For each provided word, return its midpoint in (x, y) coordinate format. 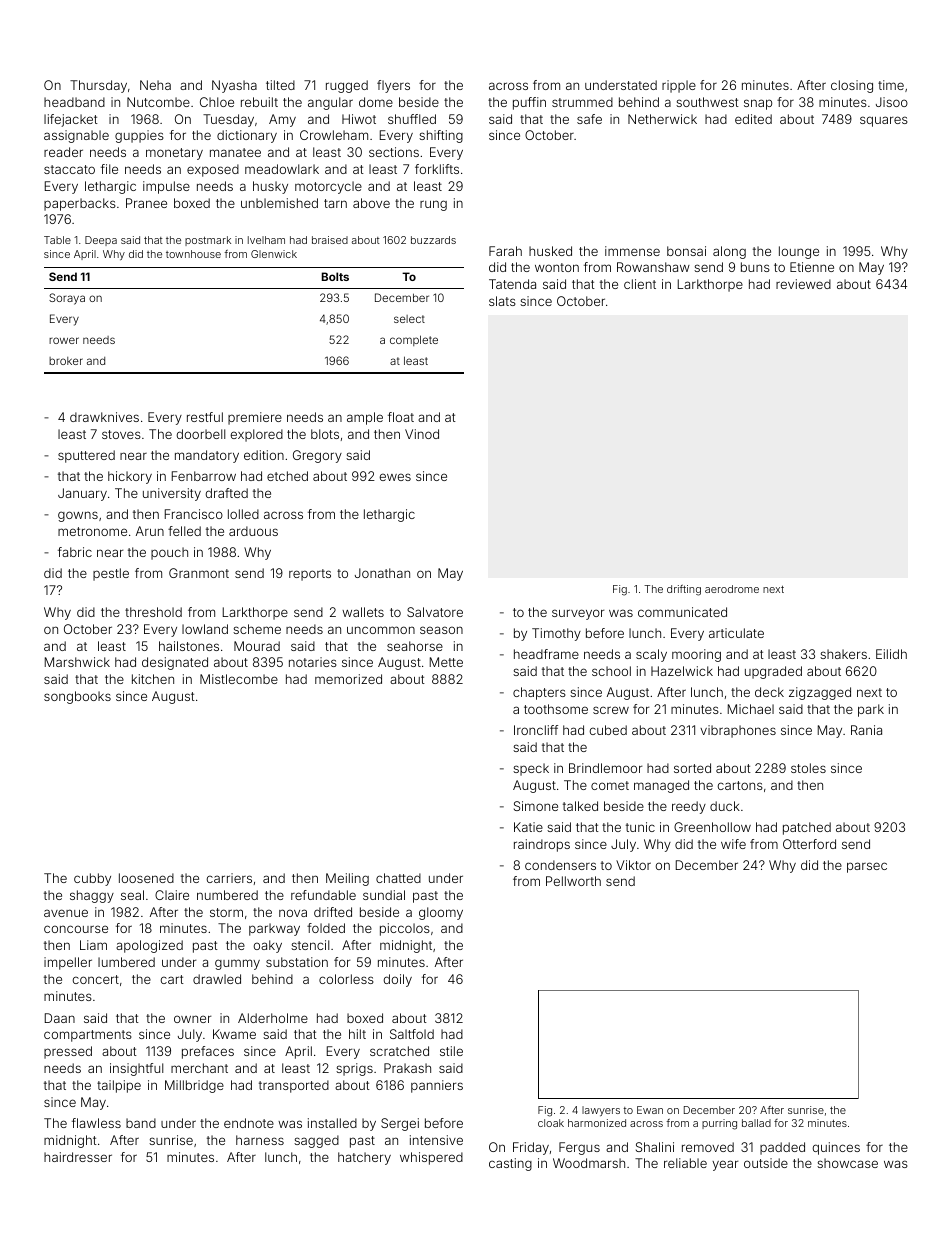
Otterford (809, 844)
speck (531, 769)
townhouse (193, 254)
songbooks (77, 697)
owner (192, 1019)
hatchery (364, 1158)
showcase (847, 1163)
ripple (679, 86)
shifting (441, 136)
